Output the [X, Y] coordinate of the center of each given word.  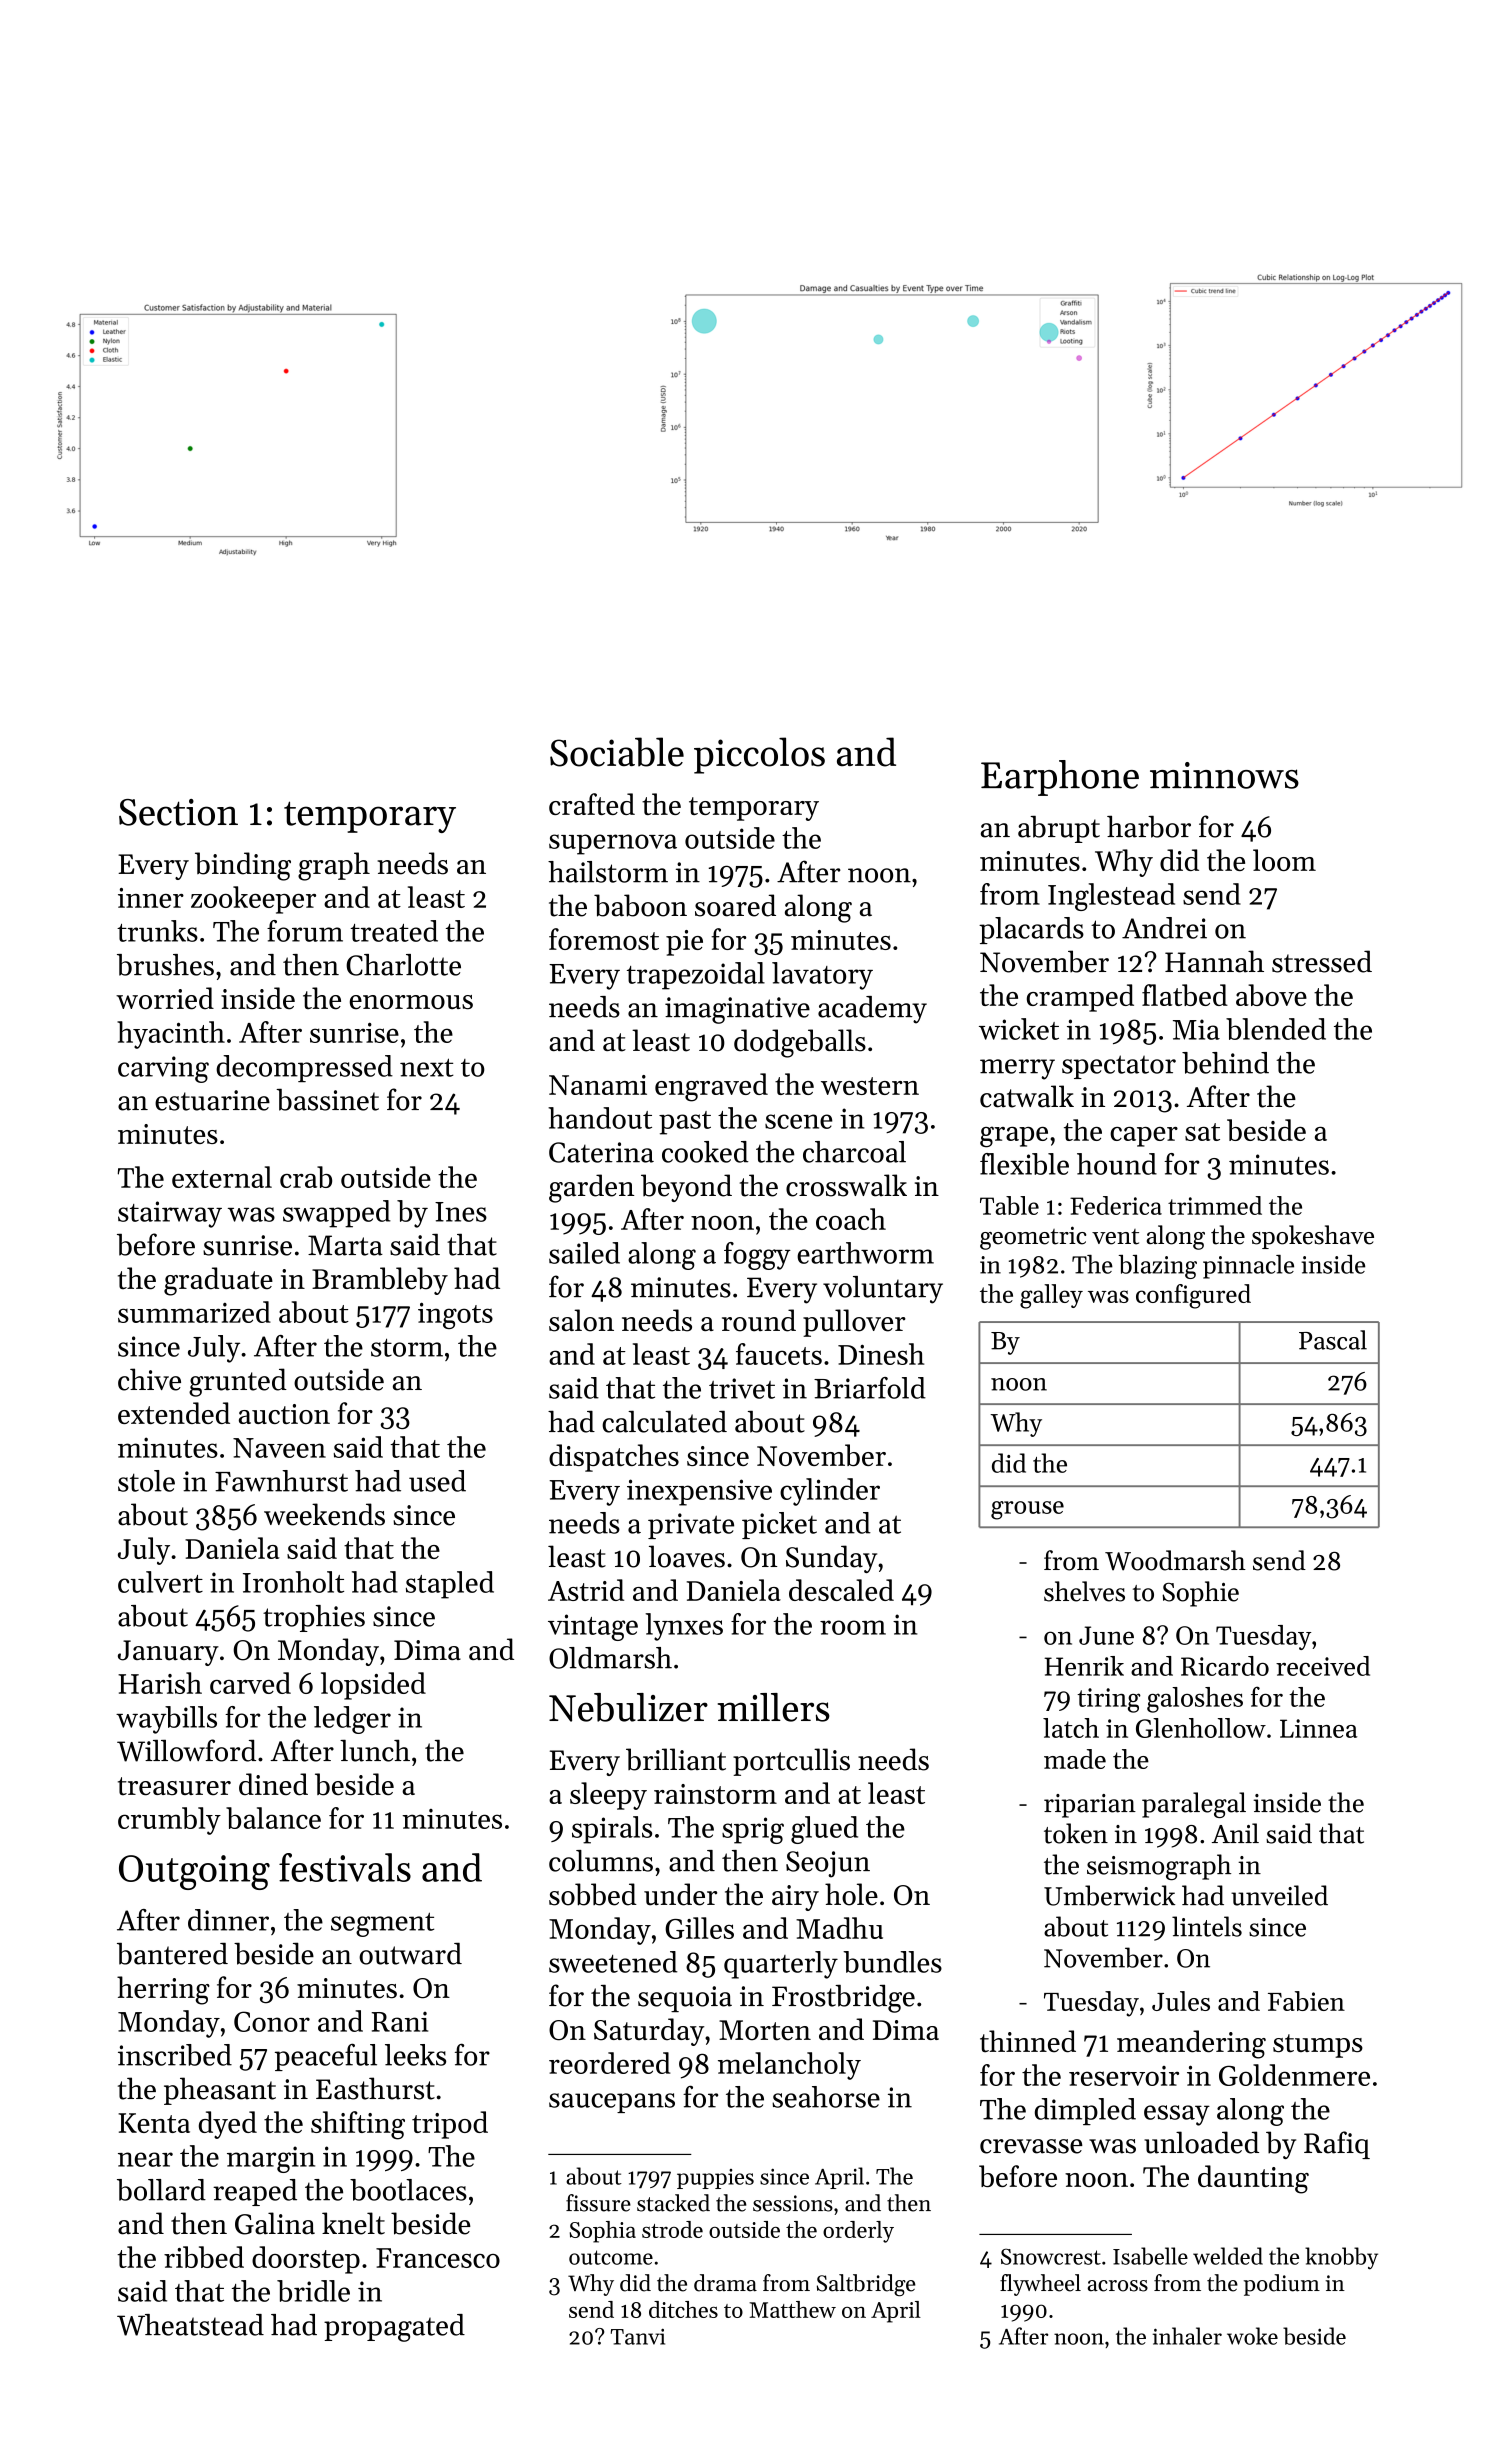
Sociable [617, 752]
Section [178, 812]
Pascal [1333, 1340]
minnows [1224, 775]
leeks [415, 2055]
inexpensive [699, 1492]
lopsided [373, 1686]
